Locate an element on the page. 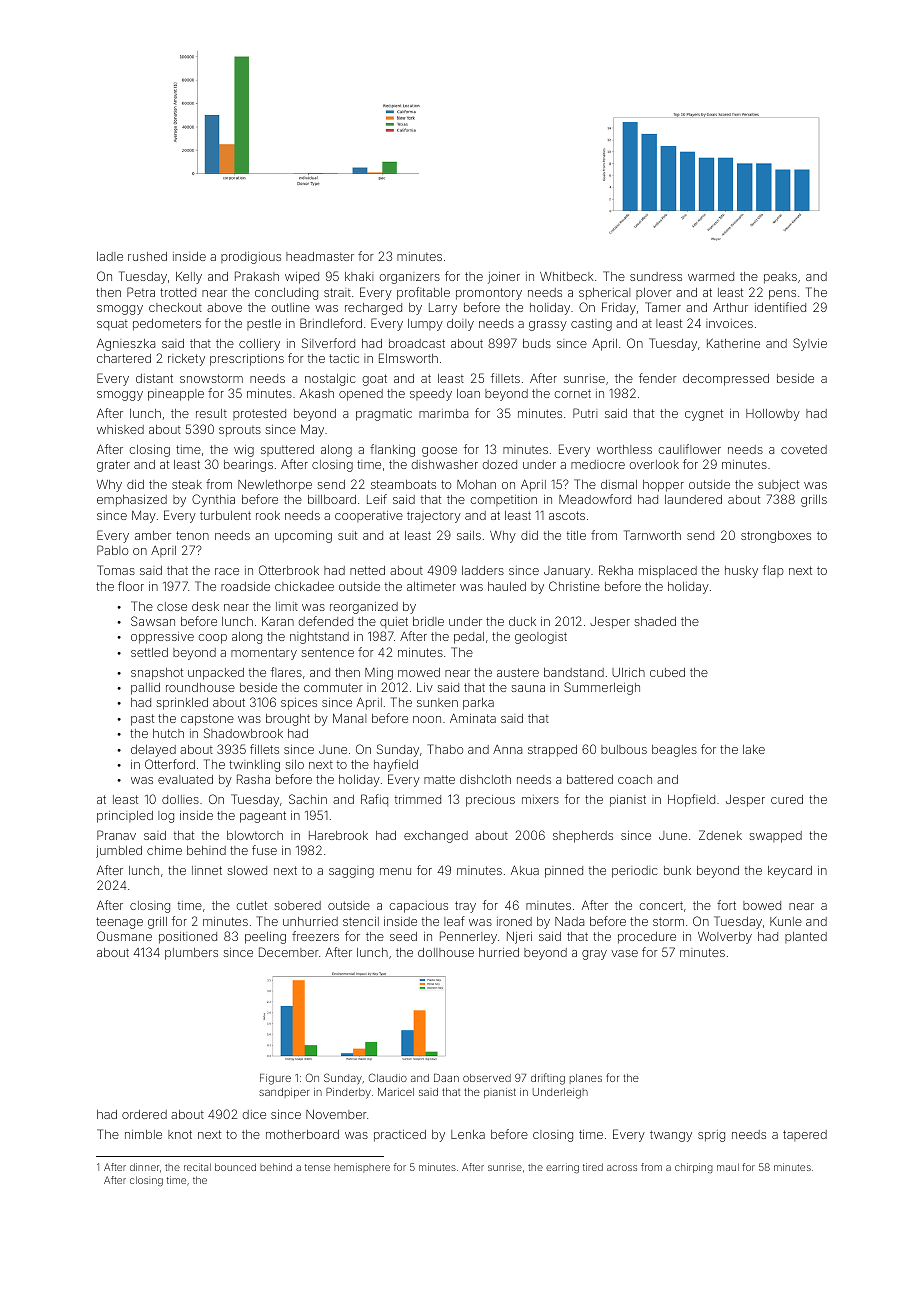 The height and width of the page is (1308, 924). tapered is located at coordinates (805, 1135).
